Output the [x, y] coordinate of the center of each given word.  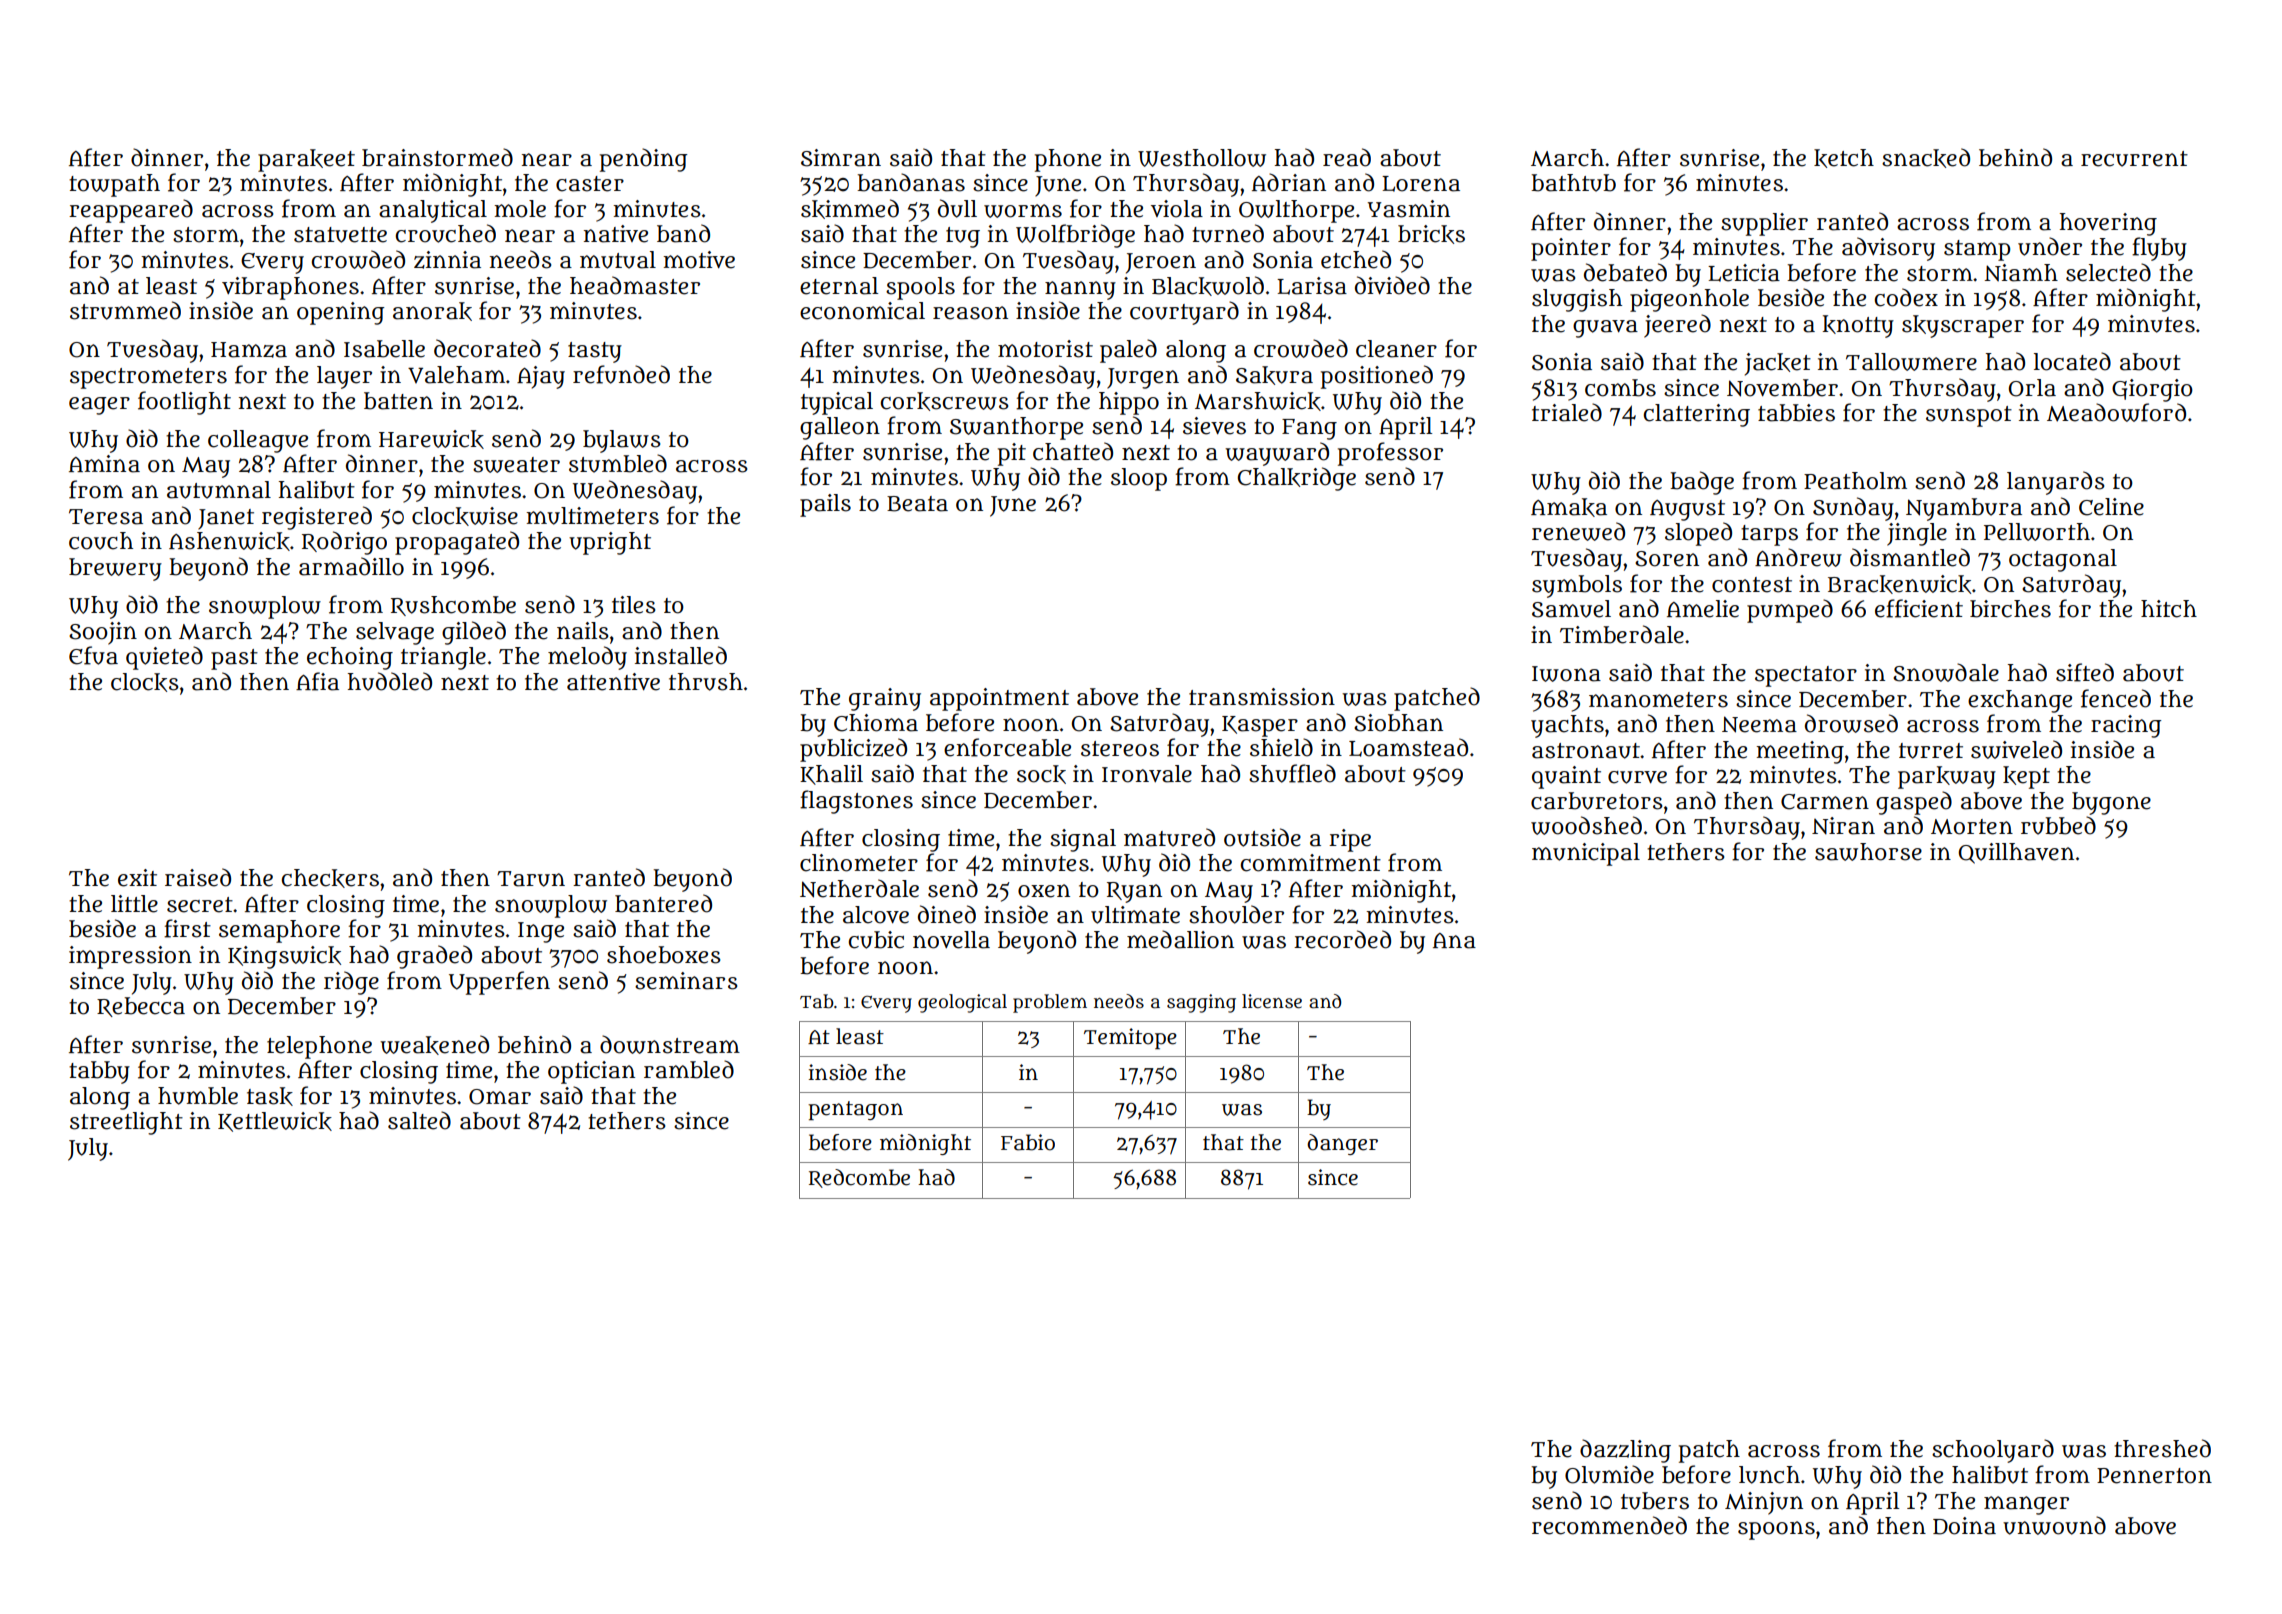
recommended [1609, 1525]
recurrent [2134, 159]
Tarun [531, 879]
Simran [841, 158]
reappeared [131, 211]
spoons [1776, 1530]
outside [1262, 837]
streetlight [126, 1123]
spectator [1806, 676]
